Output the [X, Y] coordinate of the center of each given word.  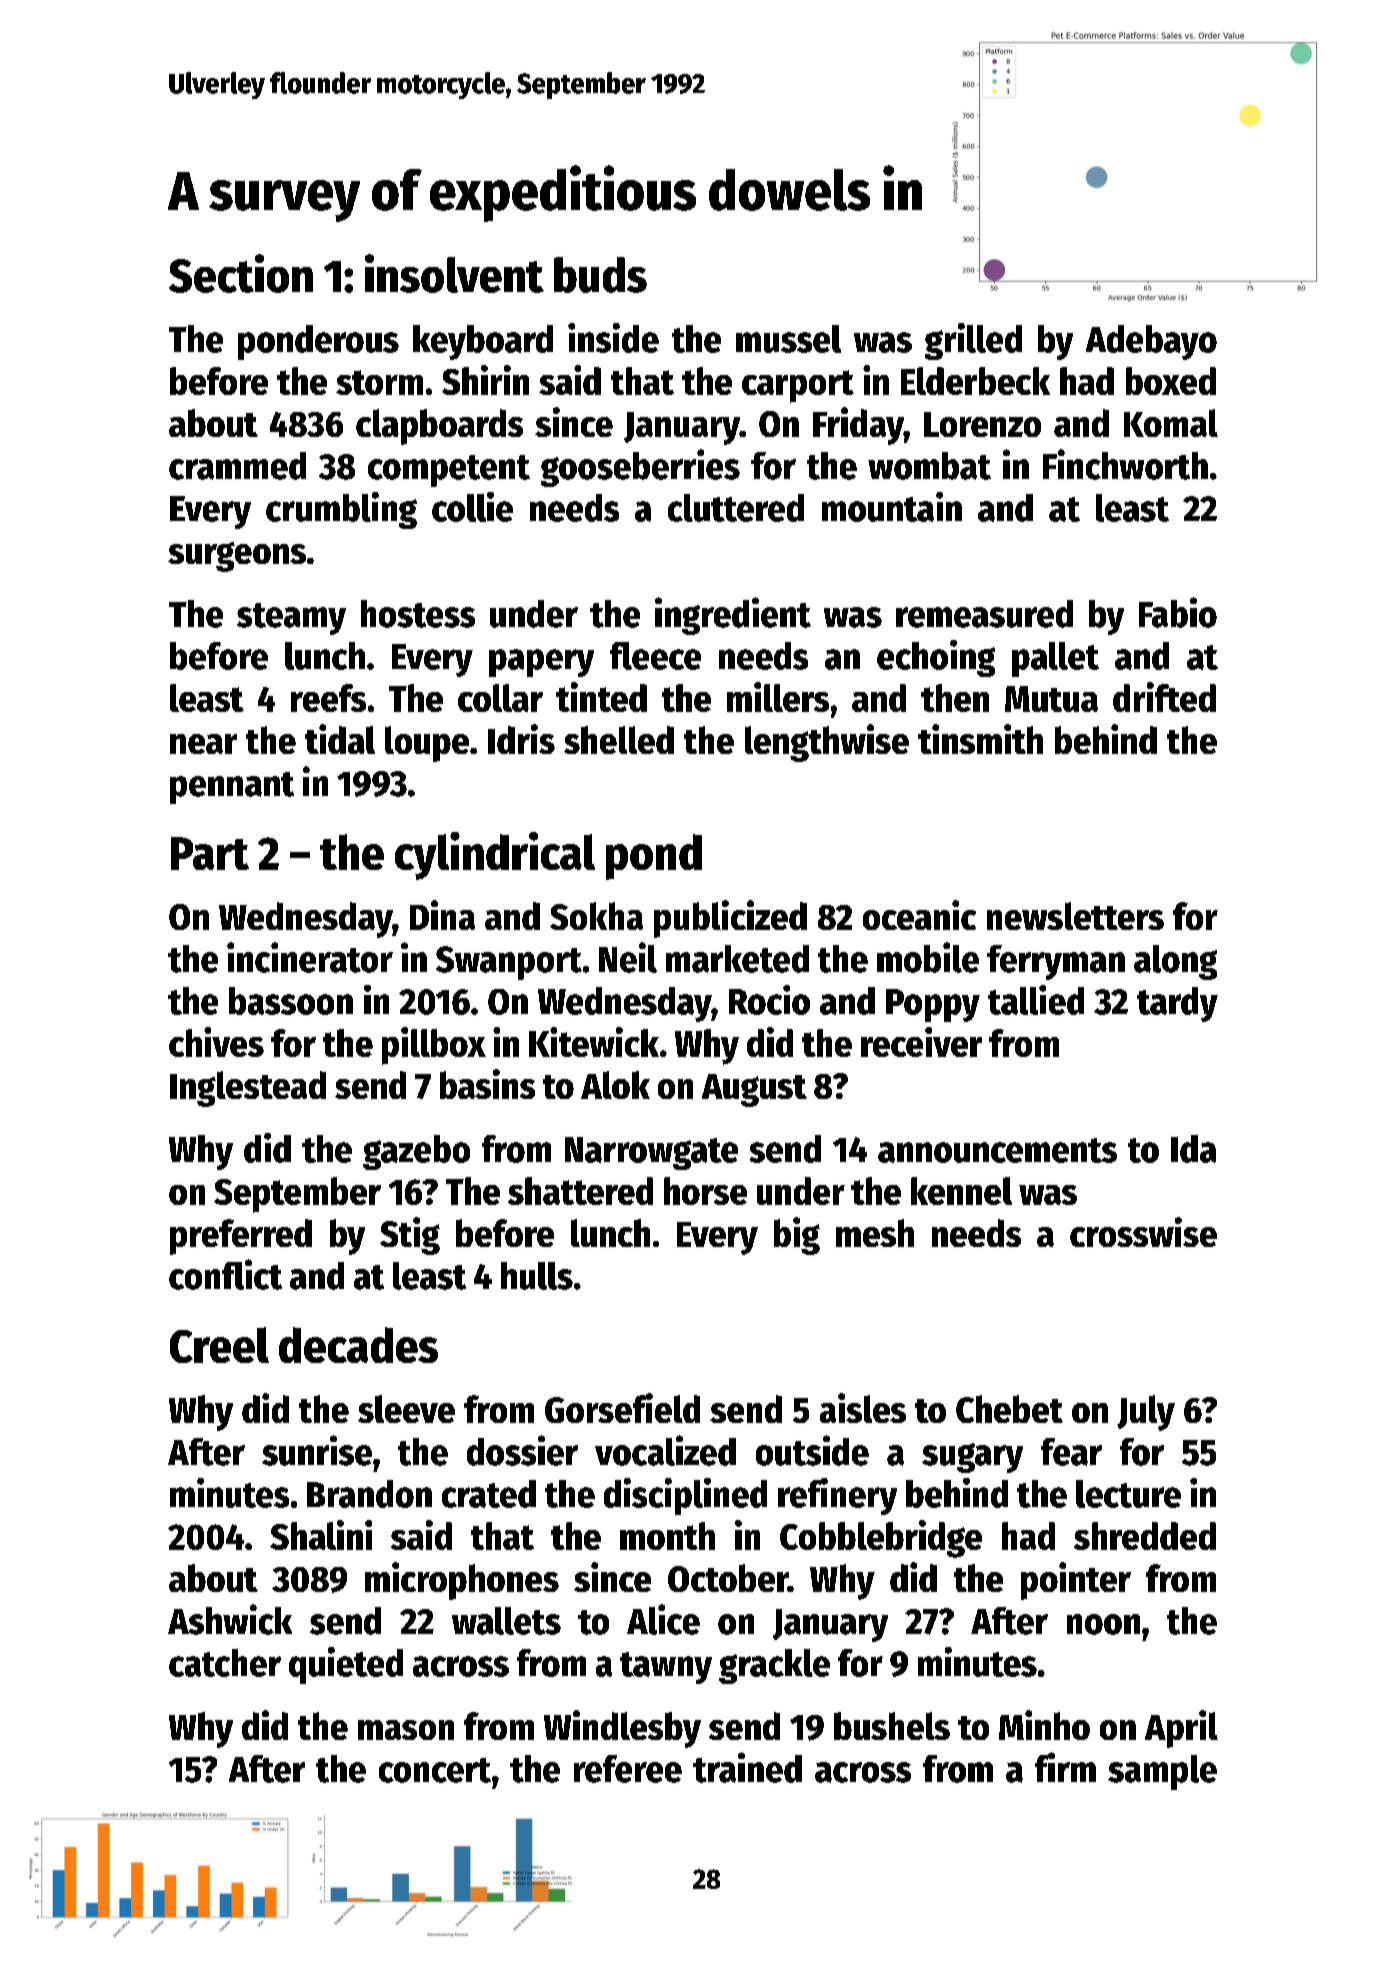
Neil [628, 957]
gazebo [416, 1152]
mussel [788, 339]
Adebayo [1151, 342]
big [797, 1236]
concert [435, 1770]
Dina [442, 915]
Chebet [1009, 1409]
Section [241, 273]
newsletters [1075, 916]
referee [628, 1769]
